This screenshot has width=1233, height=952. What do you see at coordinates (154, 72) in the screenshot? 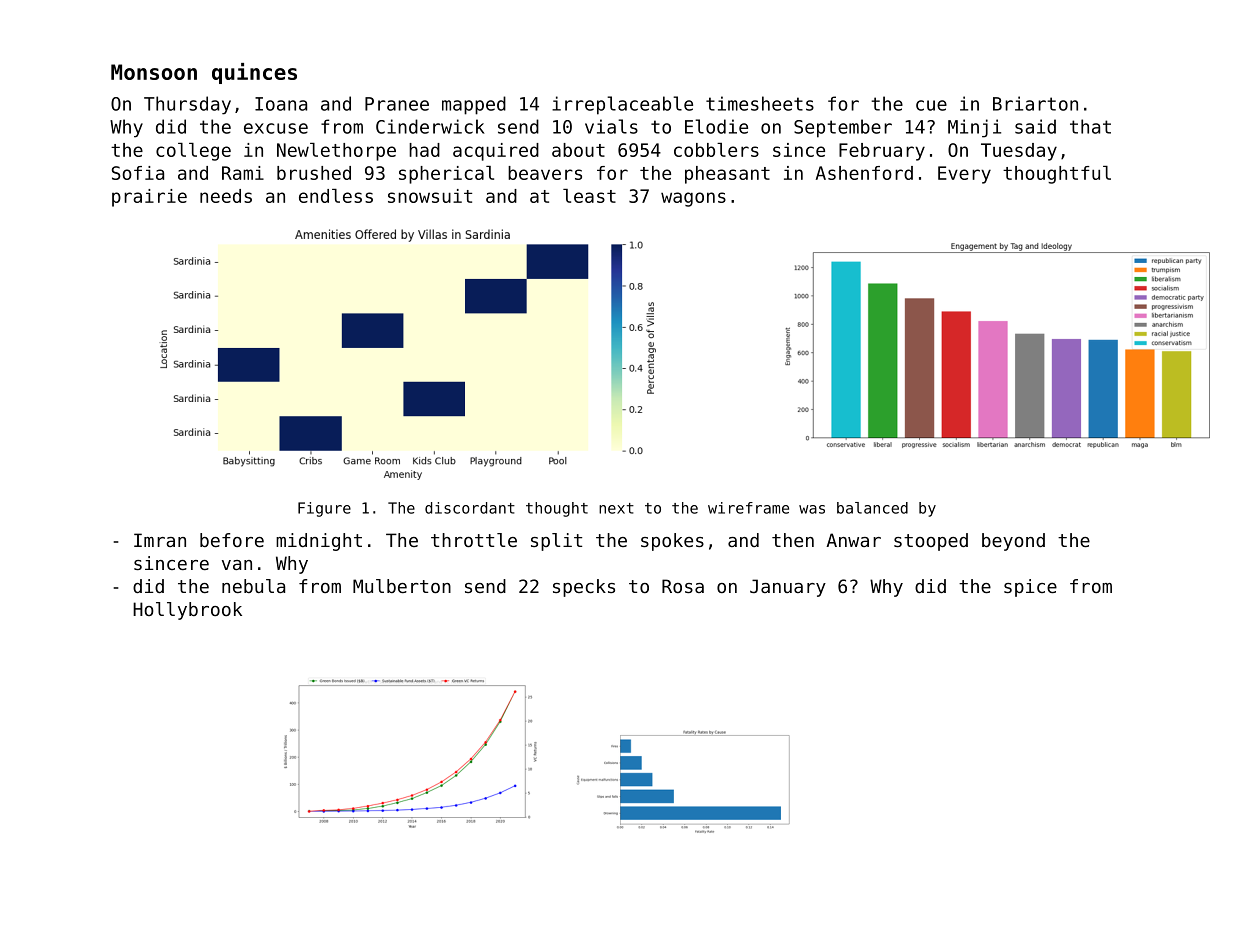
I see `Monsoon` at bounding box center [154, 72].
